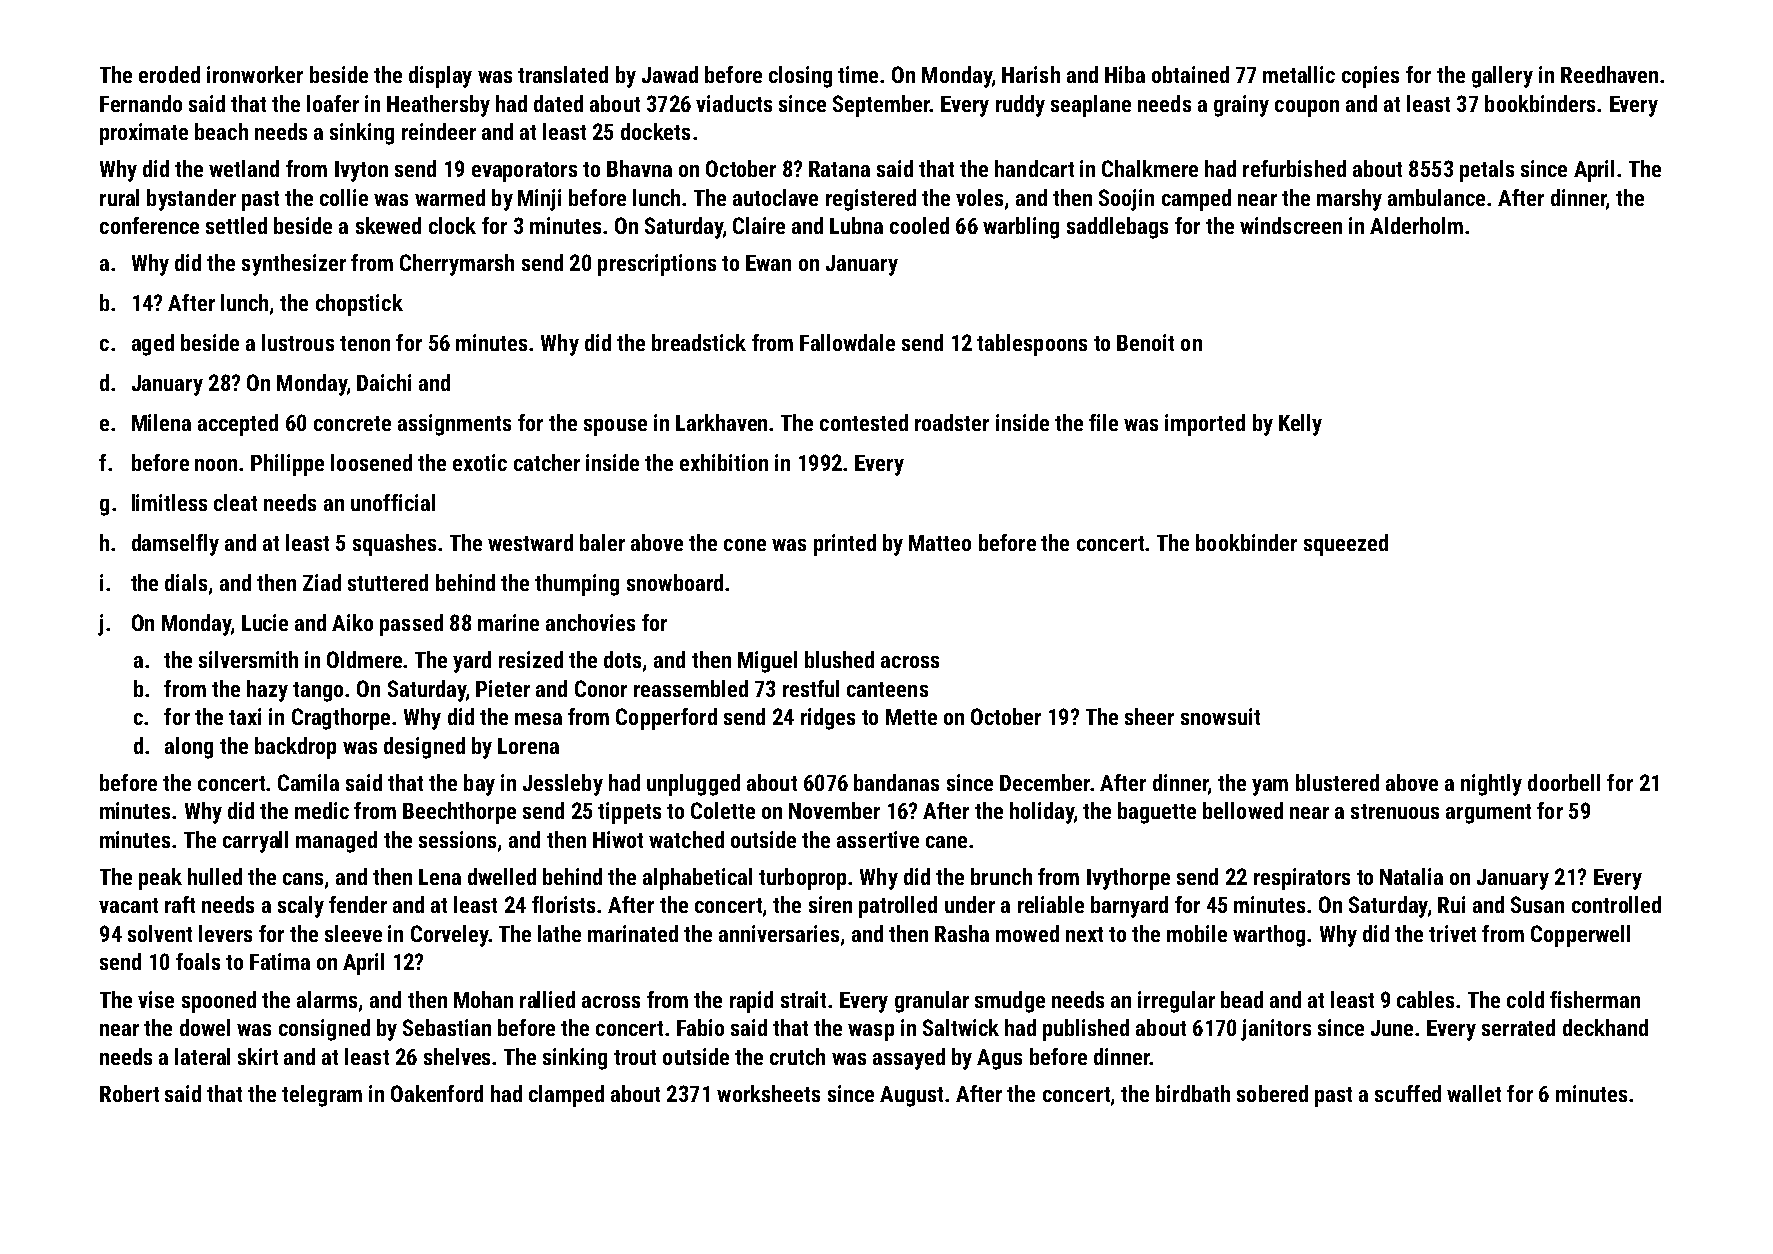  What do you see at coordinates (189, 748) in the image?
I see `along` at bounding box center [189, 748].
